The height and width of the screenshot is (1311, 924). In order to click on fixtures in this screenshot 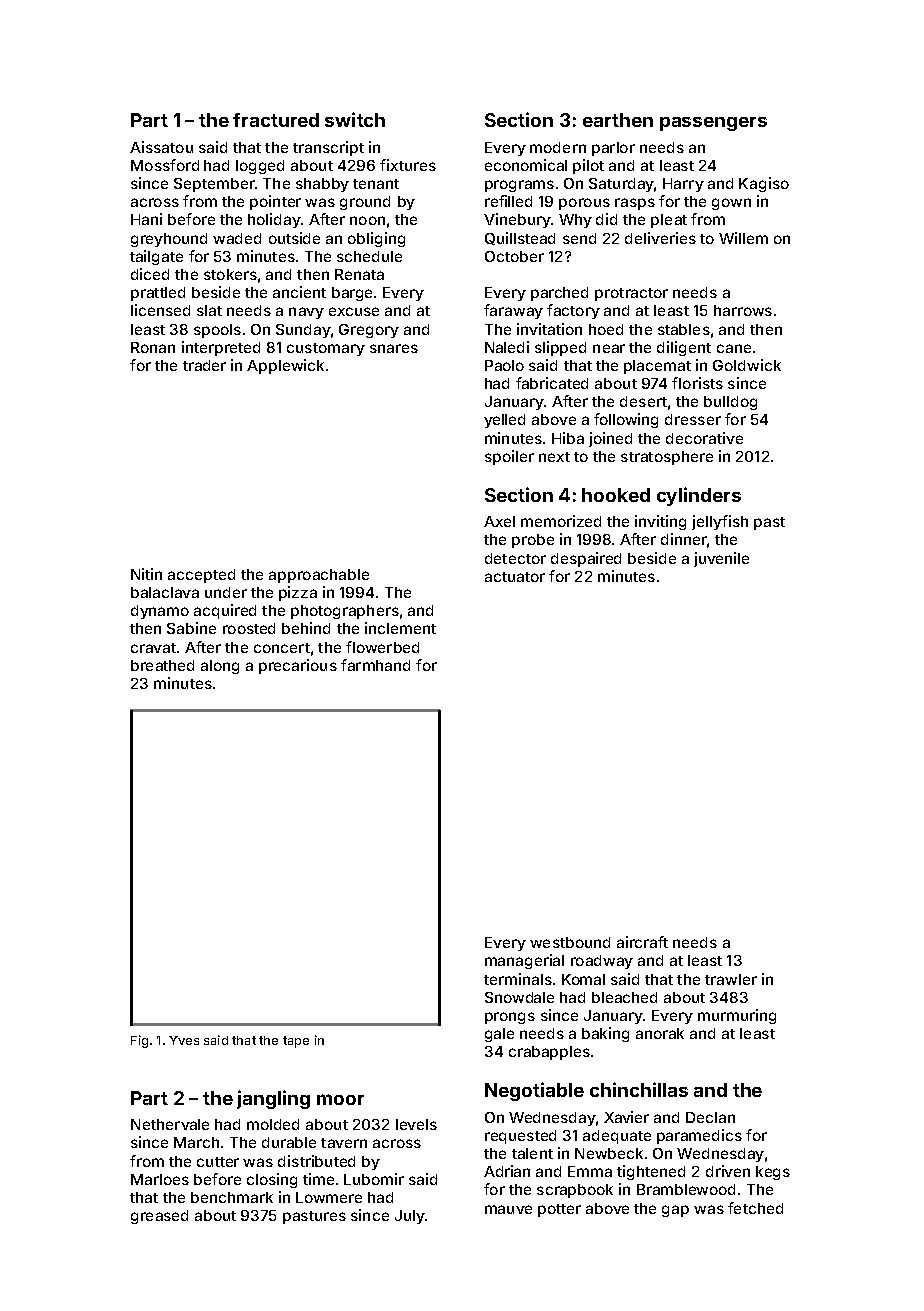, I will do `click(408, 165)`.
